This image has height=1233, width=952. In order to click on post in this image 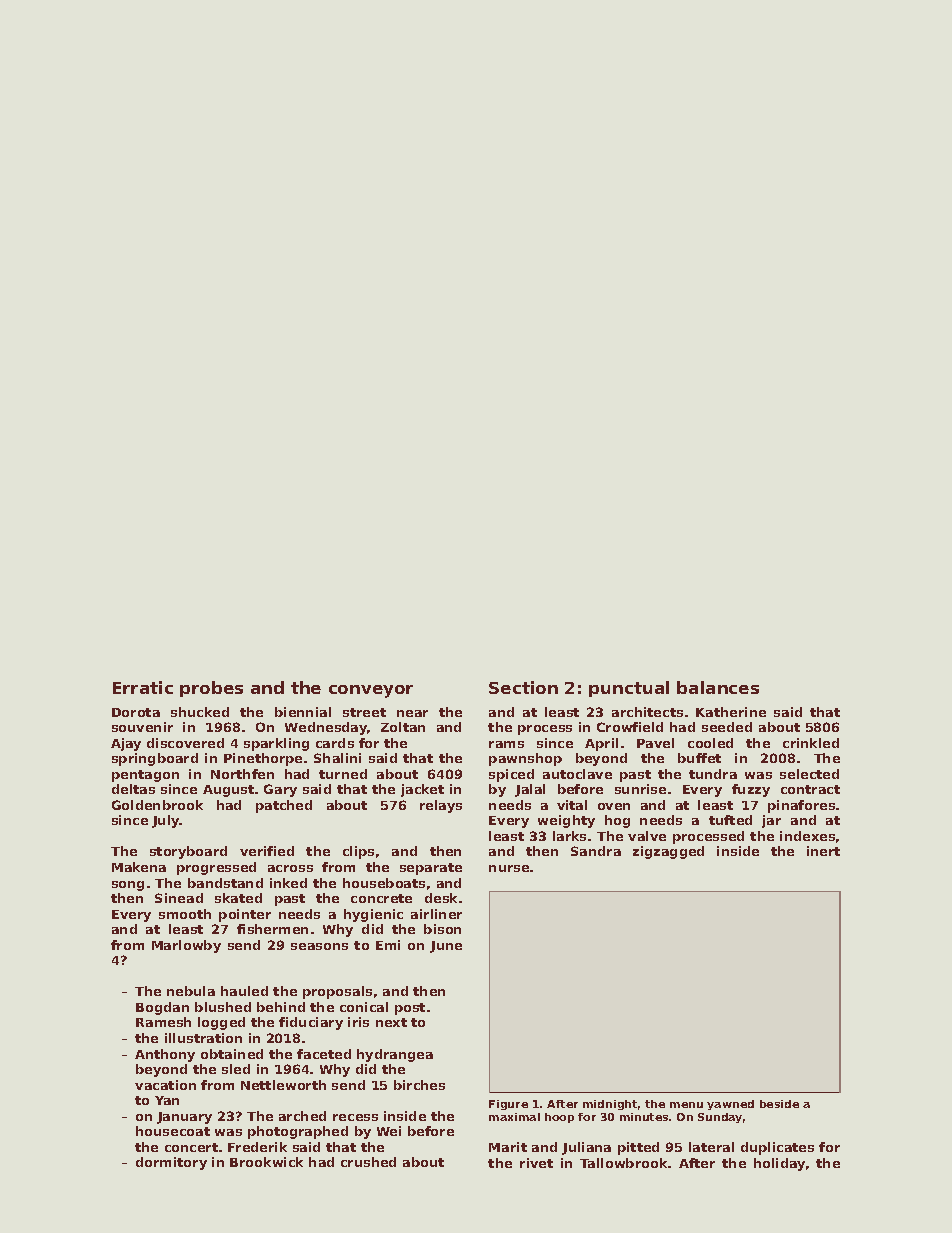, I will do `click(410, 1009)`.
